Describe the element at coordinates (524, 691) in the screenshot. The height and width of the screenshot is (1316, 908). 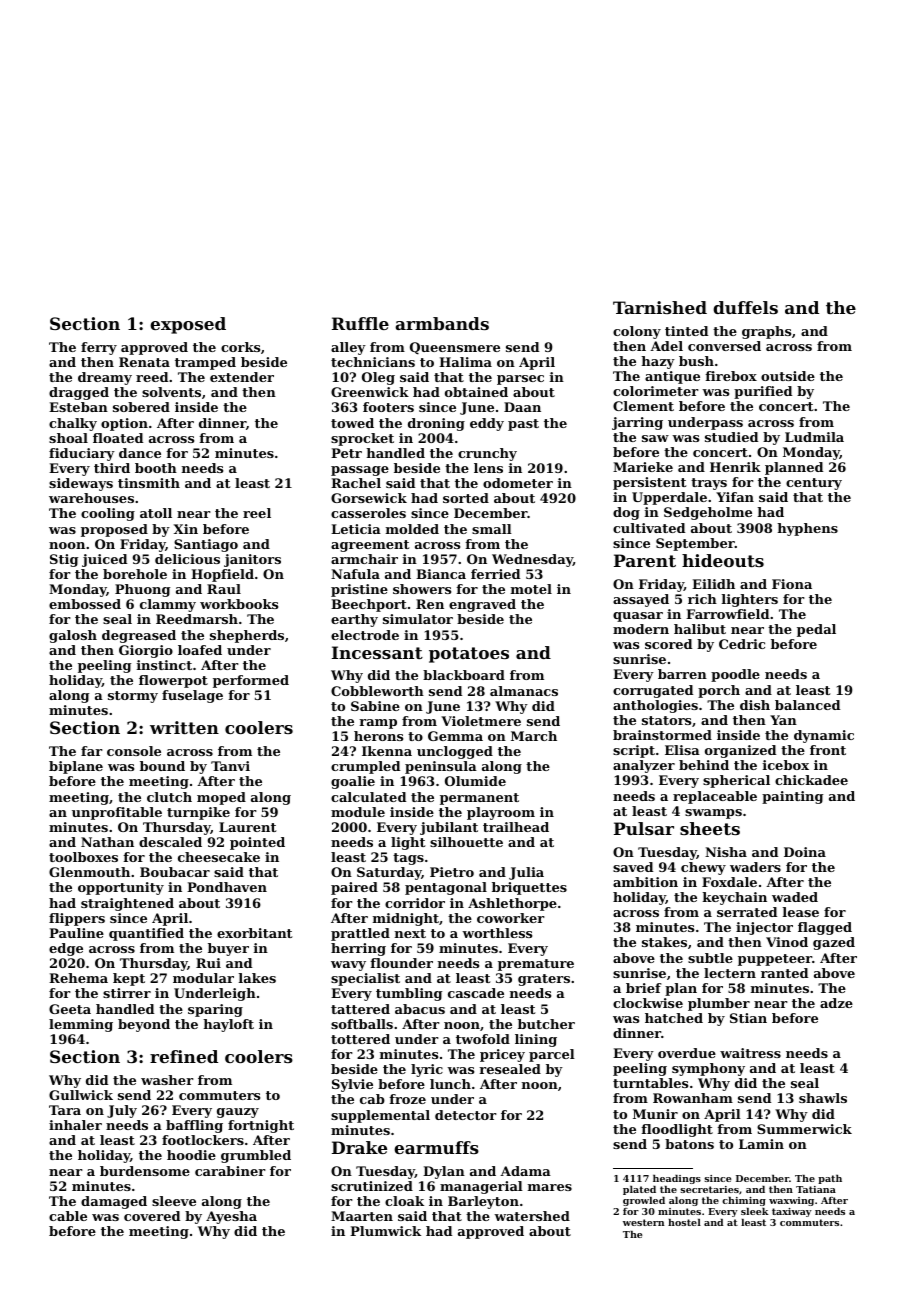
I see `almanacs` at that location.
